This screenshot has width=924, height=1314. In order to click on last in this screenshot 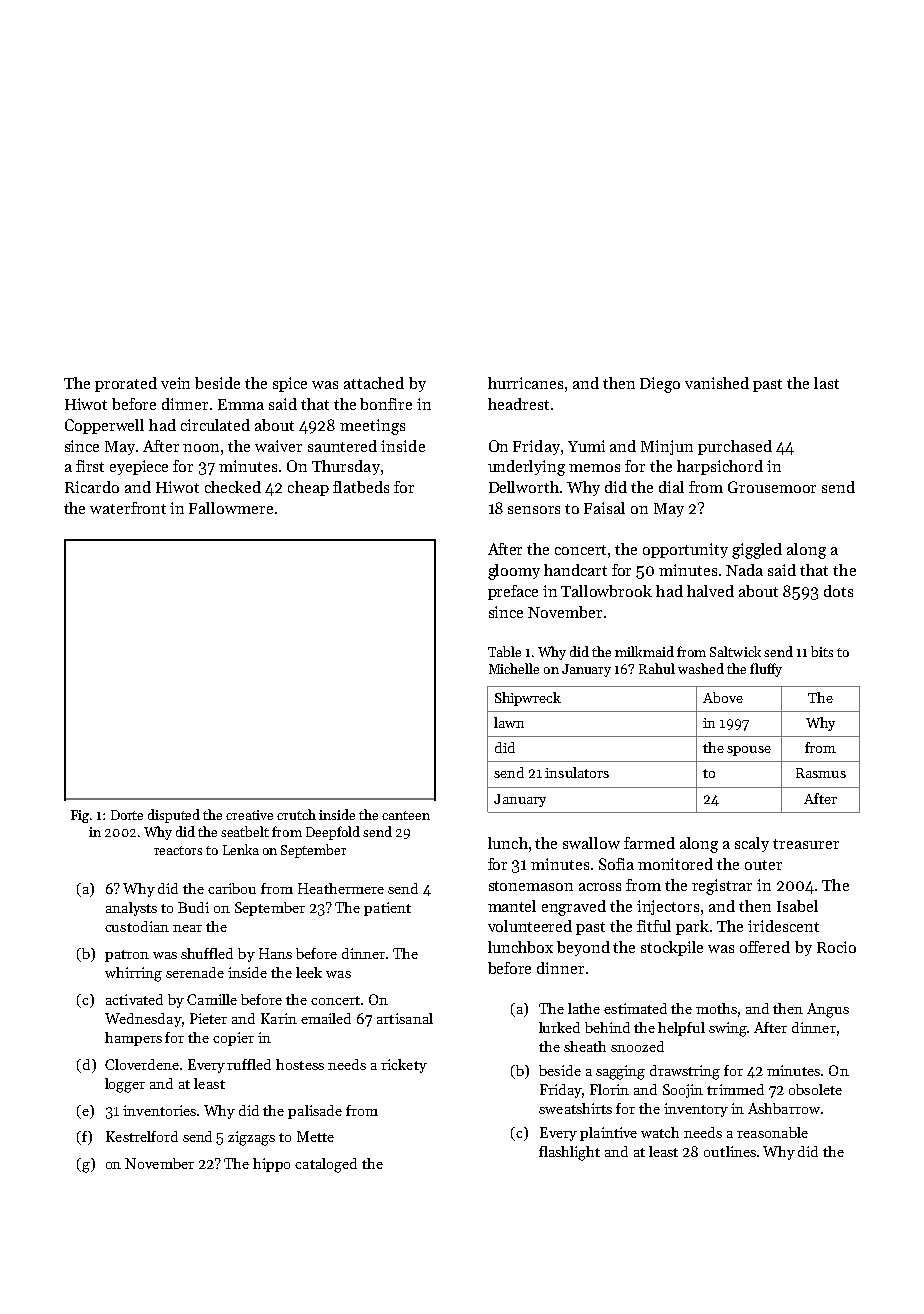, I will do `click(826, 383)`.
